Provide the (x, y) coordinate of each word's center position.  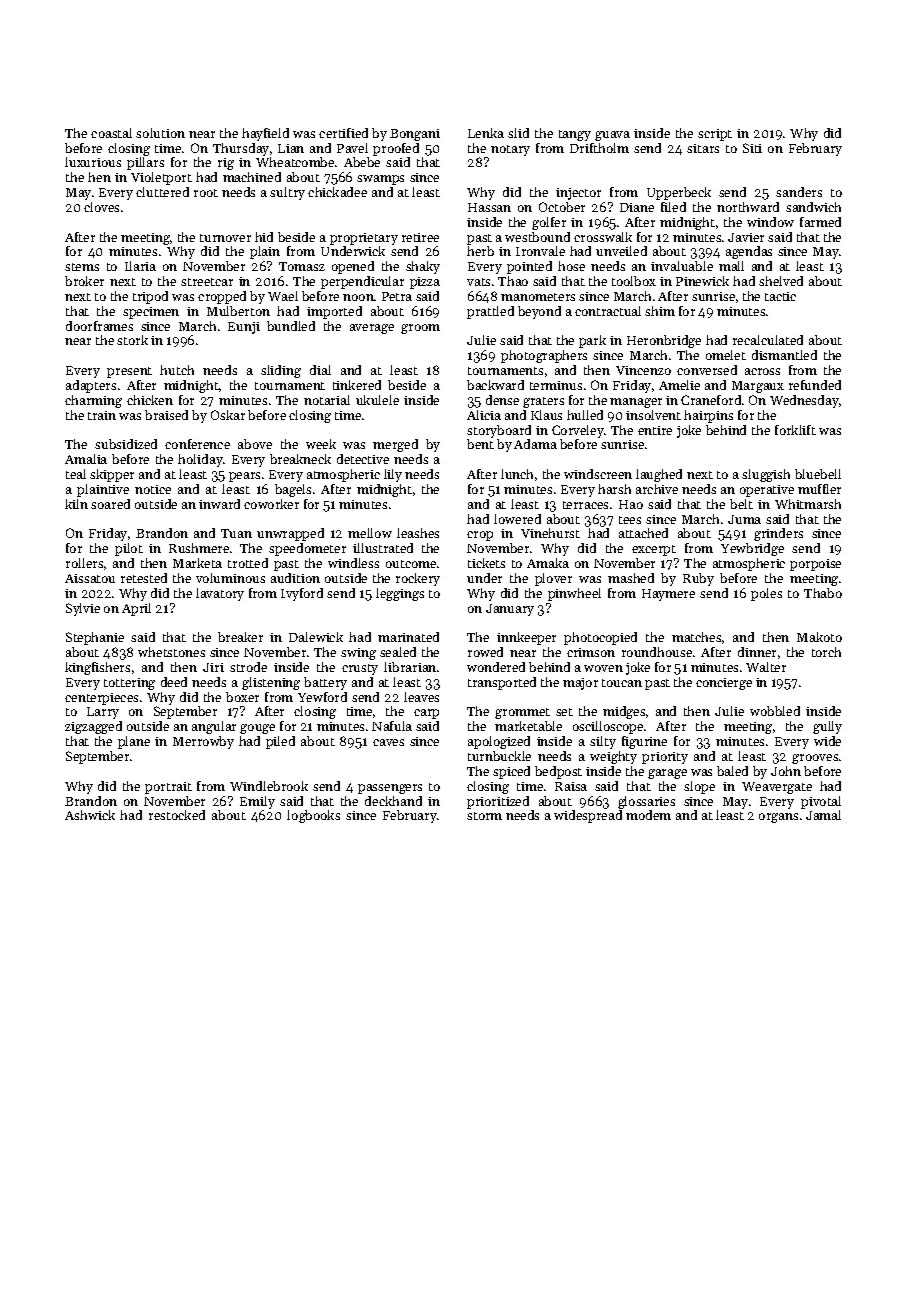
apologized (499, 742)
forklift (795, 430)
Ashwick (90, 815)
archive (657, 489)
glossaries (646, 802)
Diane (637, 207)
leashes (418, 533)
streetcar (207, 282)
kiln (76, 504)
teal (76, 474)
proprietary (364, 239)
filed (673, 207)
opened (353, 267)
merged (395, 445)
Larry (103, 713)
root (206, 193)
